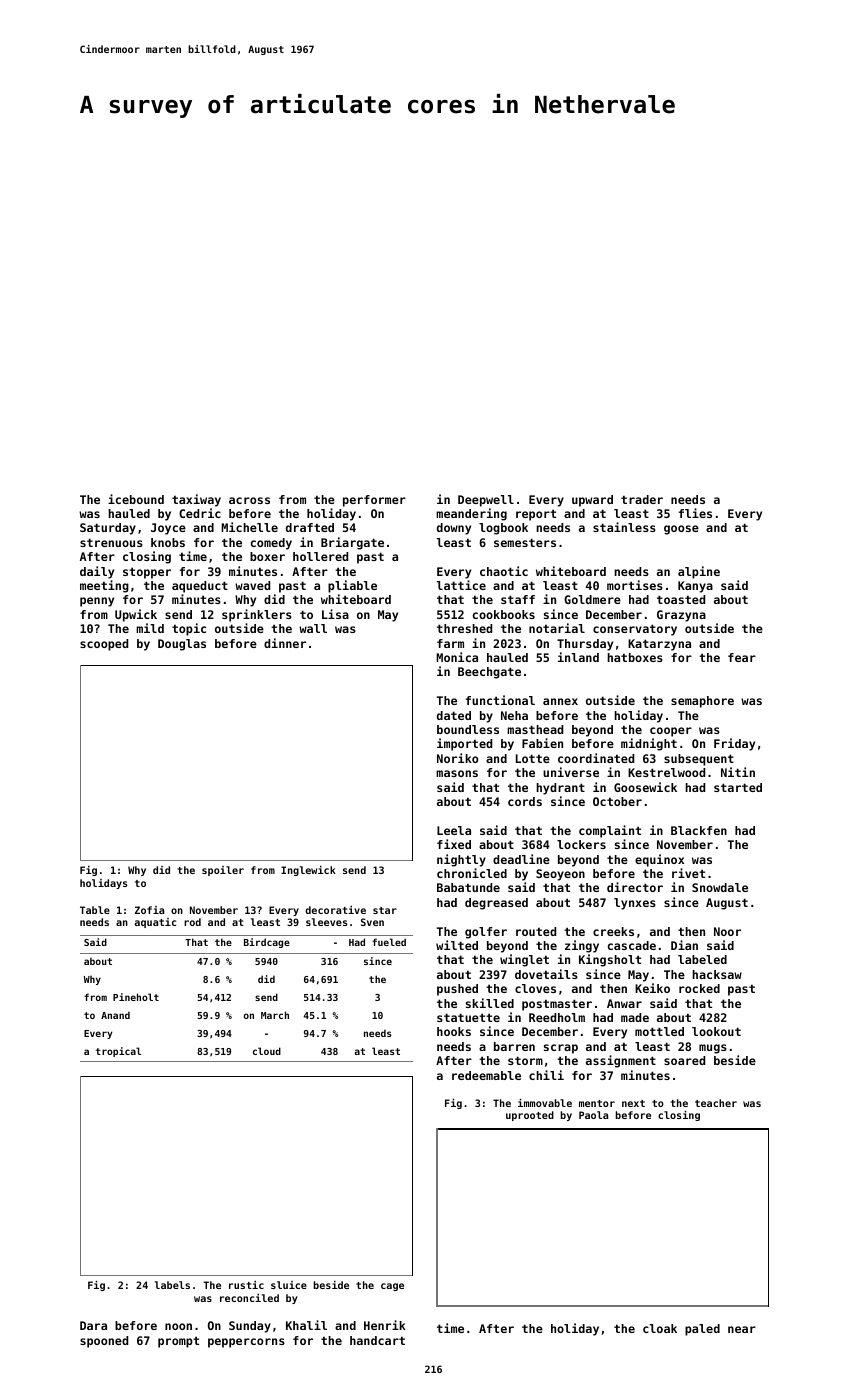  I want to click on prompt, so click(178, 1342).
